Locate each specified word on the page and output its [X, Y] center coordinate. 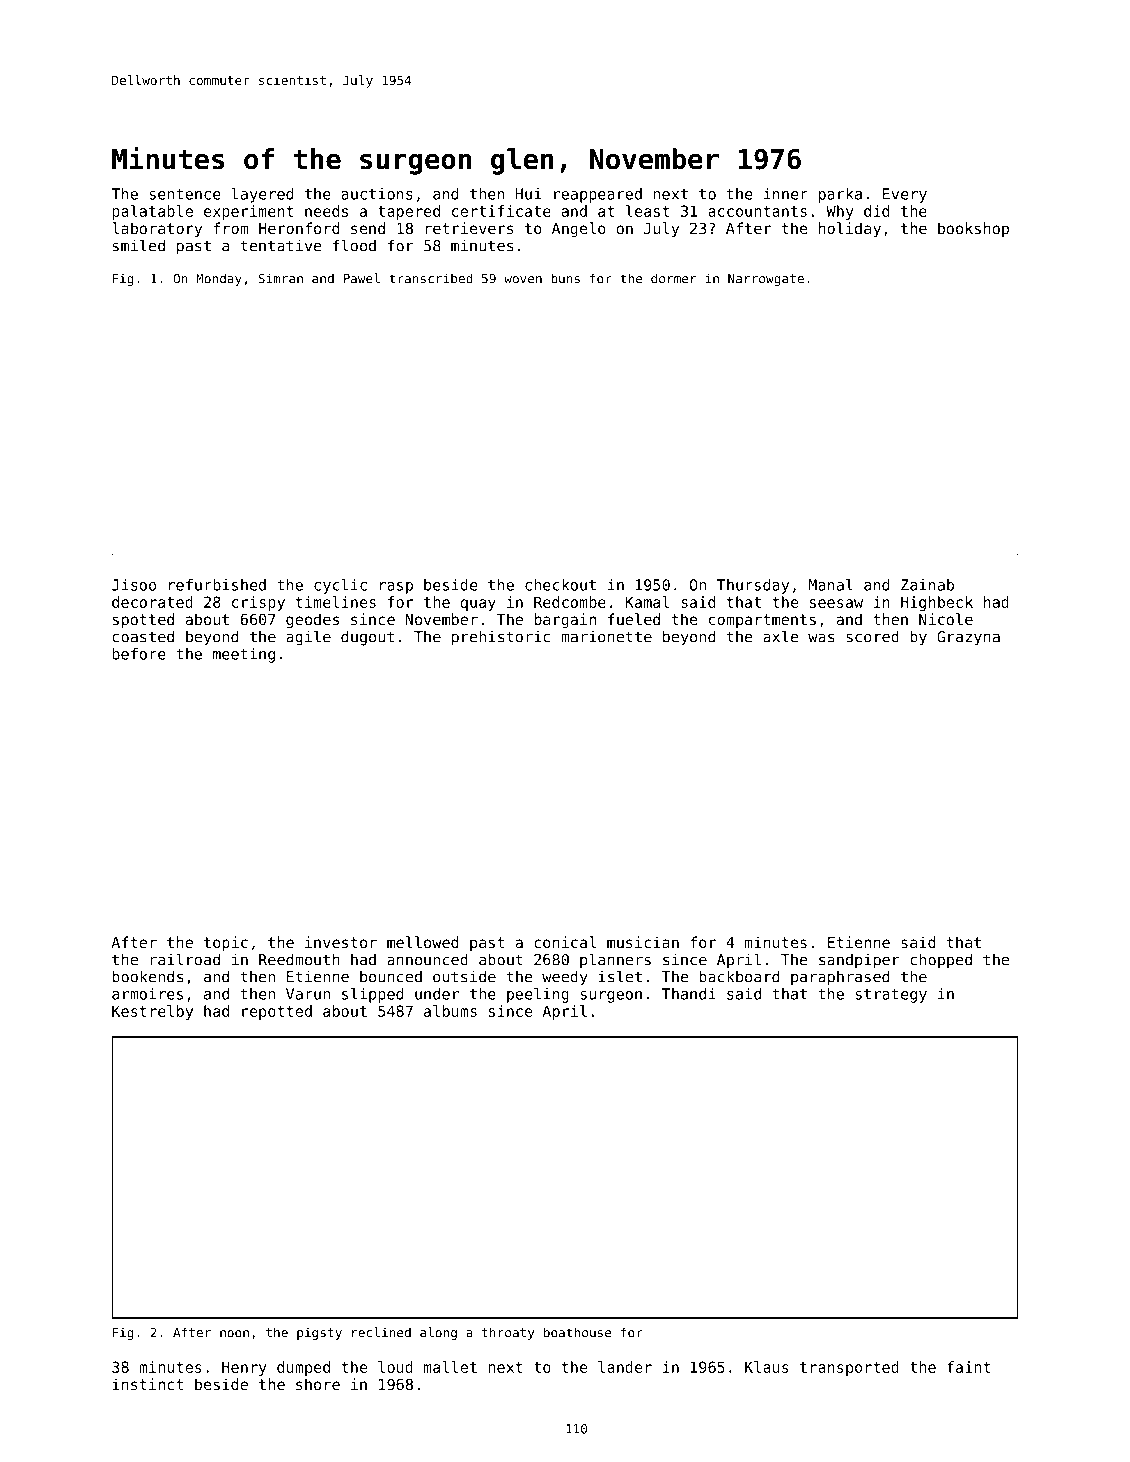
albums [450, 1011]
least [647, 211]
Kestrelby [152, 1012]
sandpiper [859, 961]
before [139, 654]
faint [968, 1367]
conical [565, 942]
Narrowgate [766, 280]
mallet [450, 1367]
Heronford [299, 228]
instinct [147, 1384]
